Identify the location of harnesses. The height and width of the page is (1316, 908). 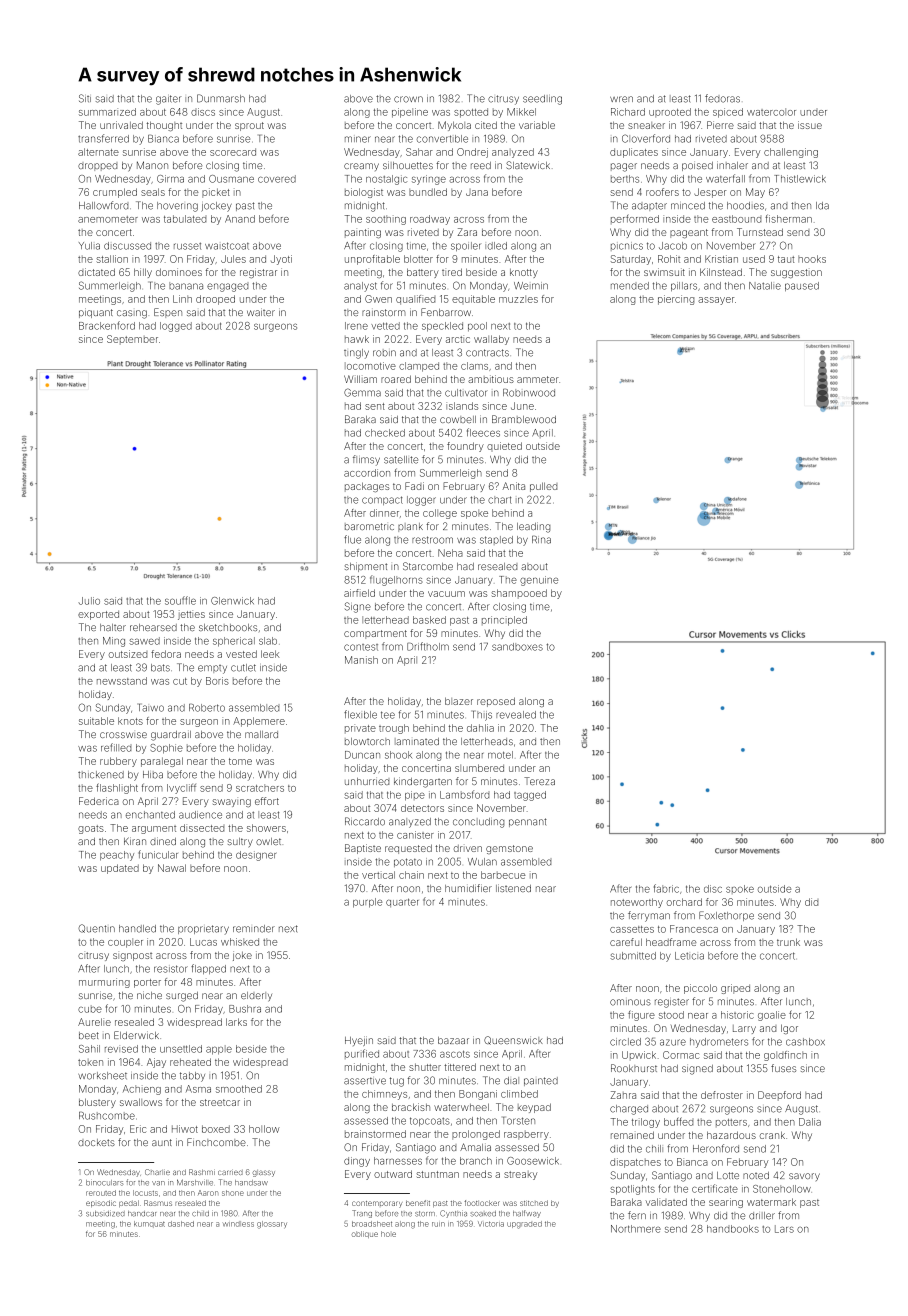
(398, 1161).
